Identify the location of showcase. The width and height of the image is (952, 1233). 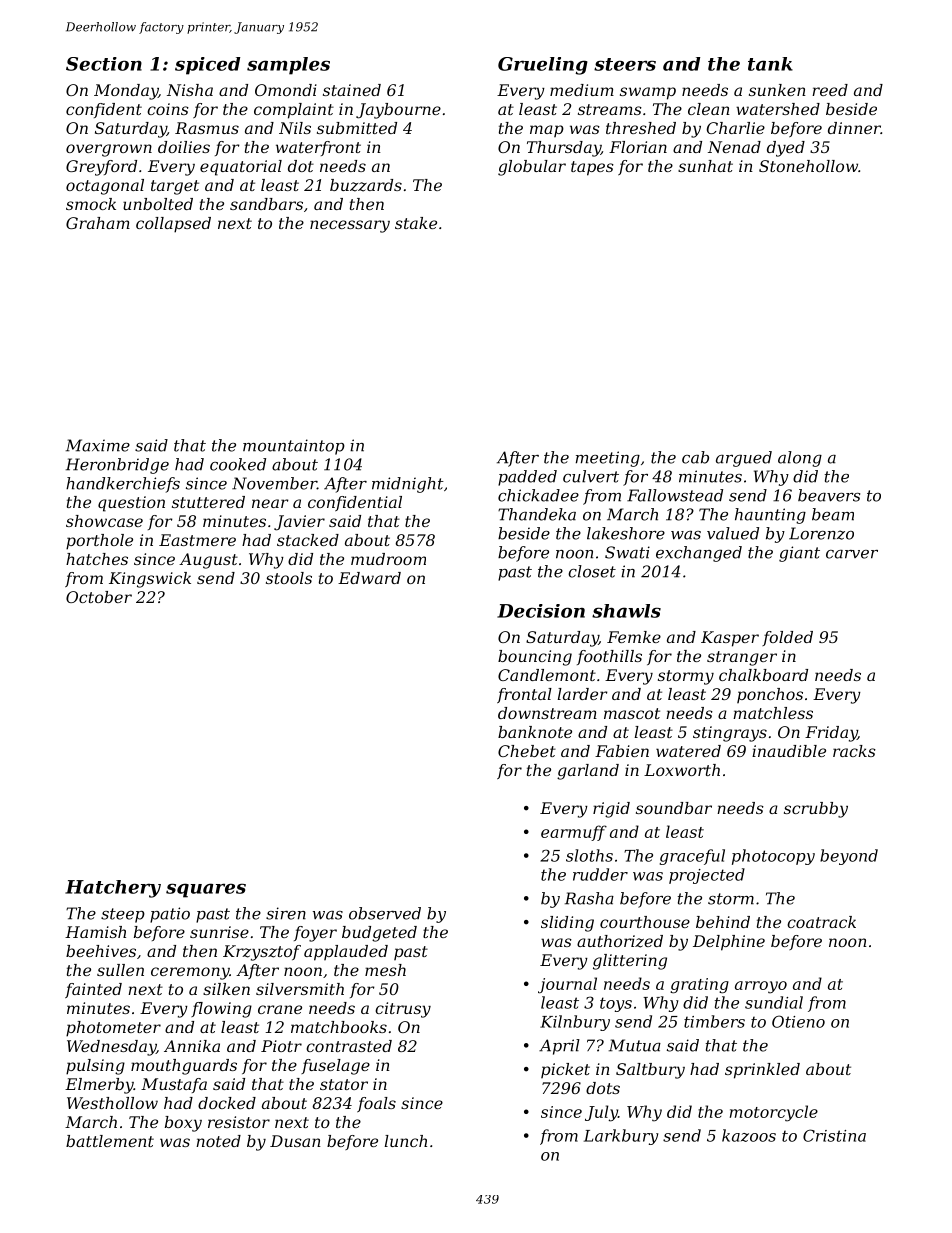
(104, 521).
